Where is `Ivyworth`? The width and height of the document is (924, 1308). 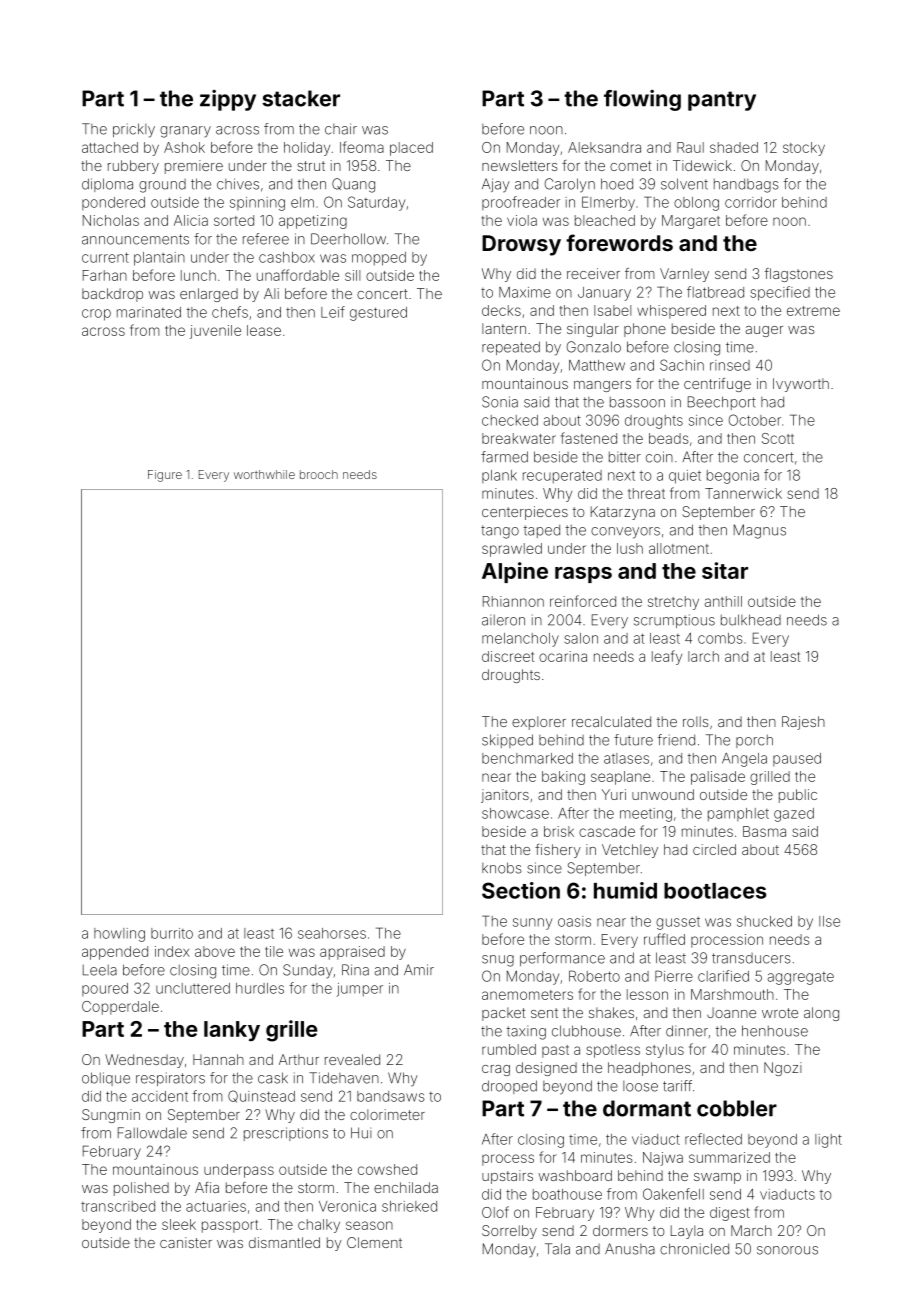
Ivyworth is located at coordinates (801, 385).
